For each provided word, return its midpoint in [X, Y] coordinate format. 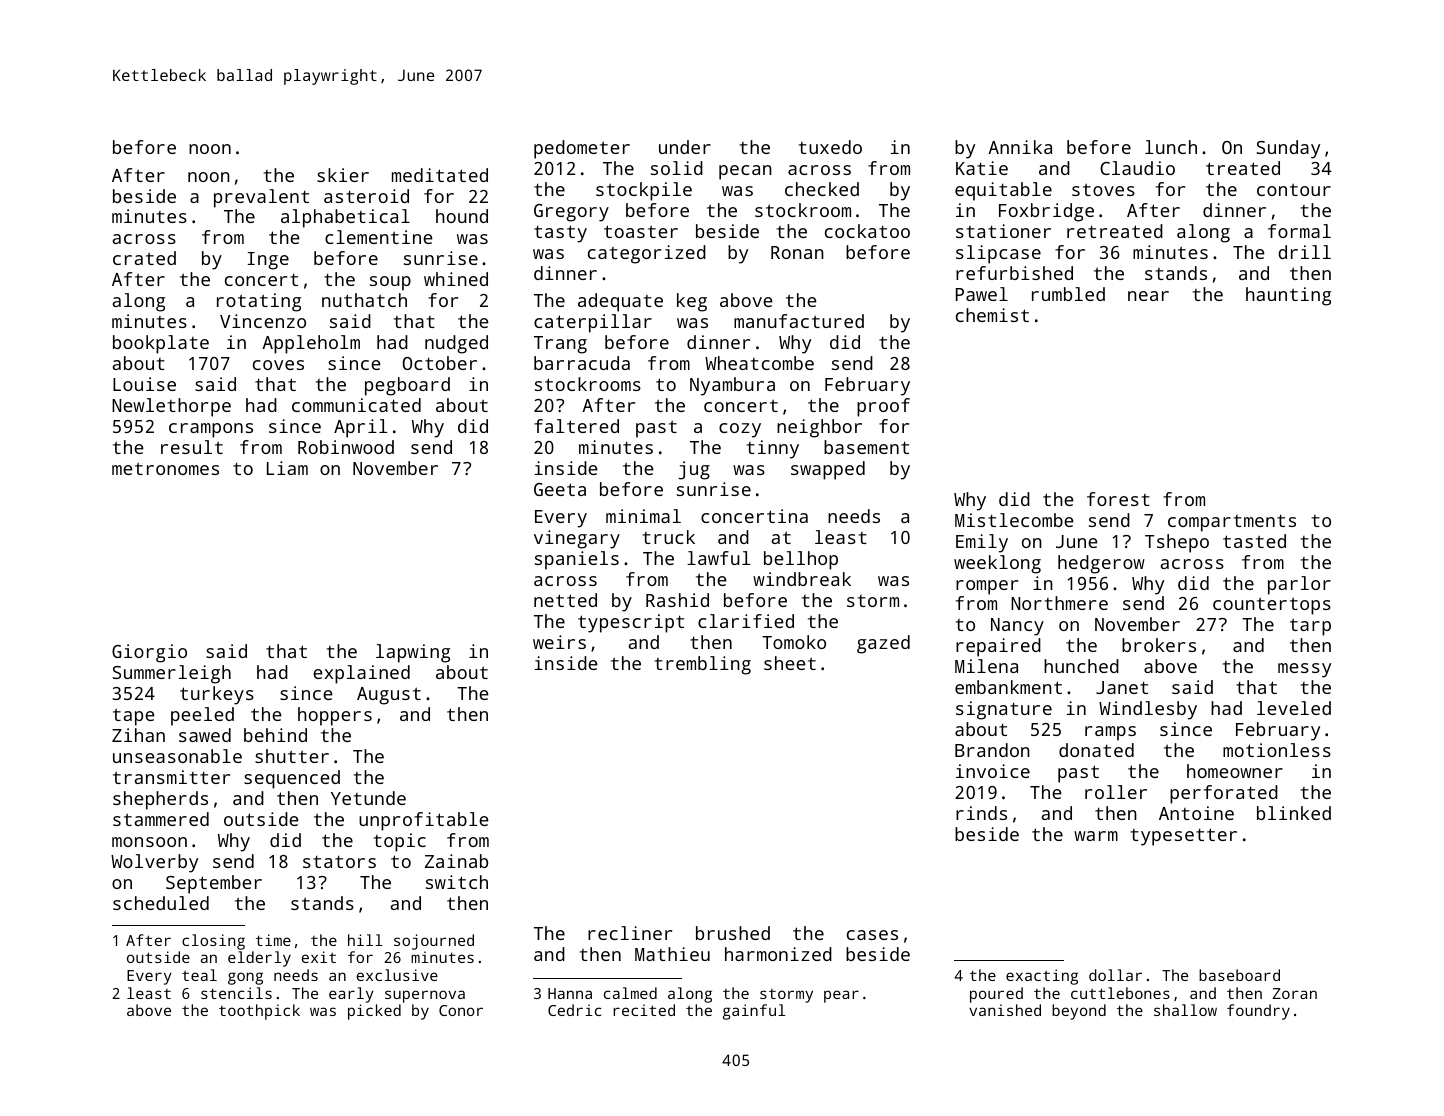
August [389, 696]
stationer [1003, 231]
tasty [560, 234]
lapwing [413, 653]
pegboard [407, 386]
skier [343, 175]
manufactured [799, 321]
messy [1304, 670]
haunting [1288, 296]
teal [199, 975]
